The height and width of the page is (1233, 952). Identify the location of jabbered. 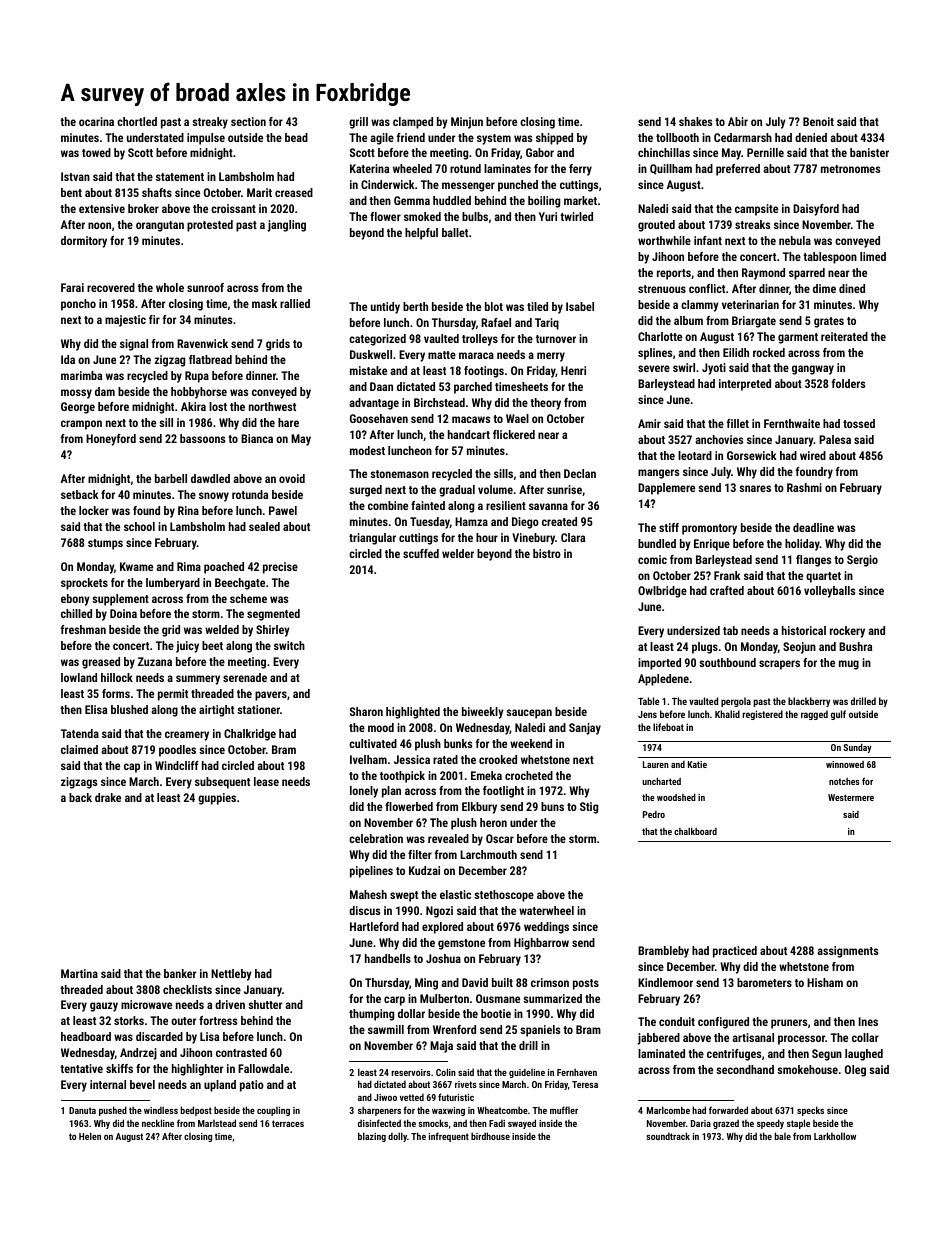
(658, 1039).
